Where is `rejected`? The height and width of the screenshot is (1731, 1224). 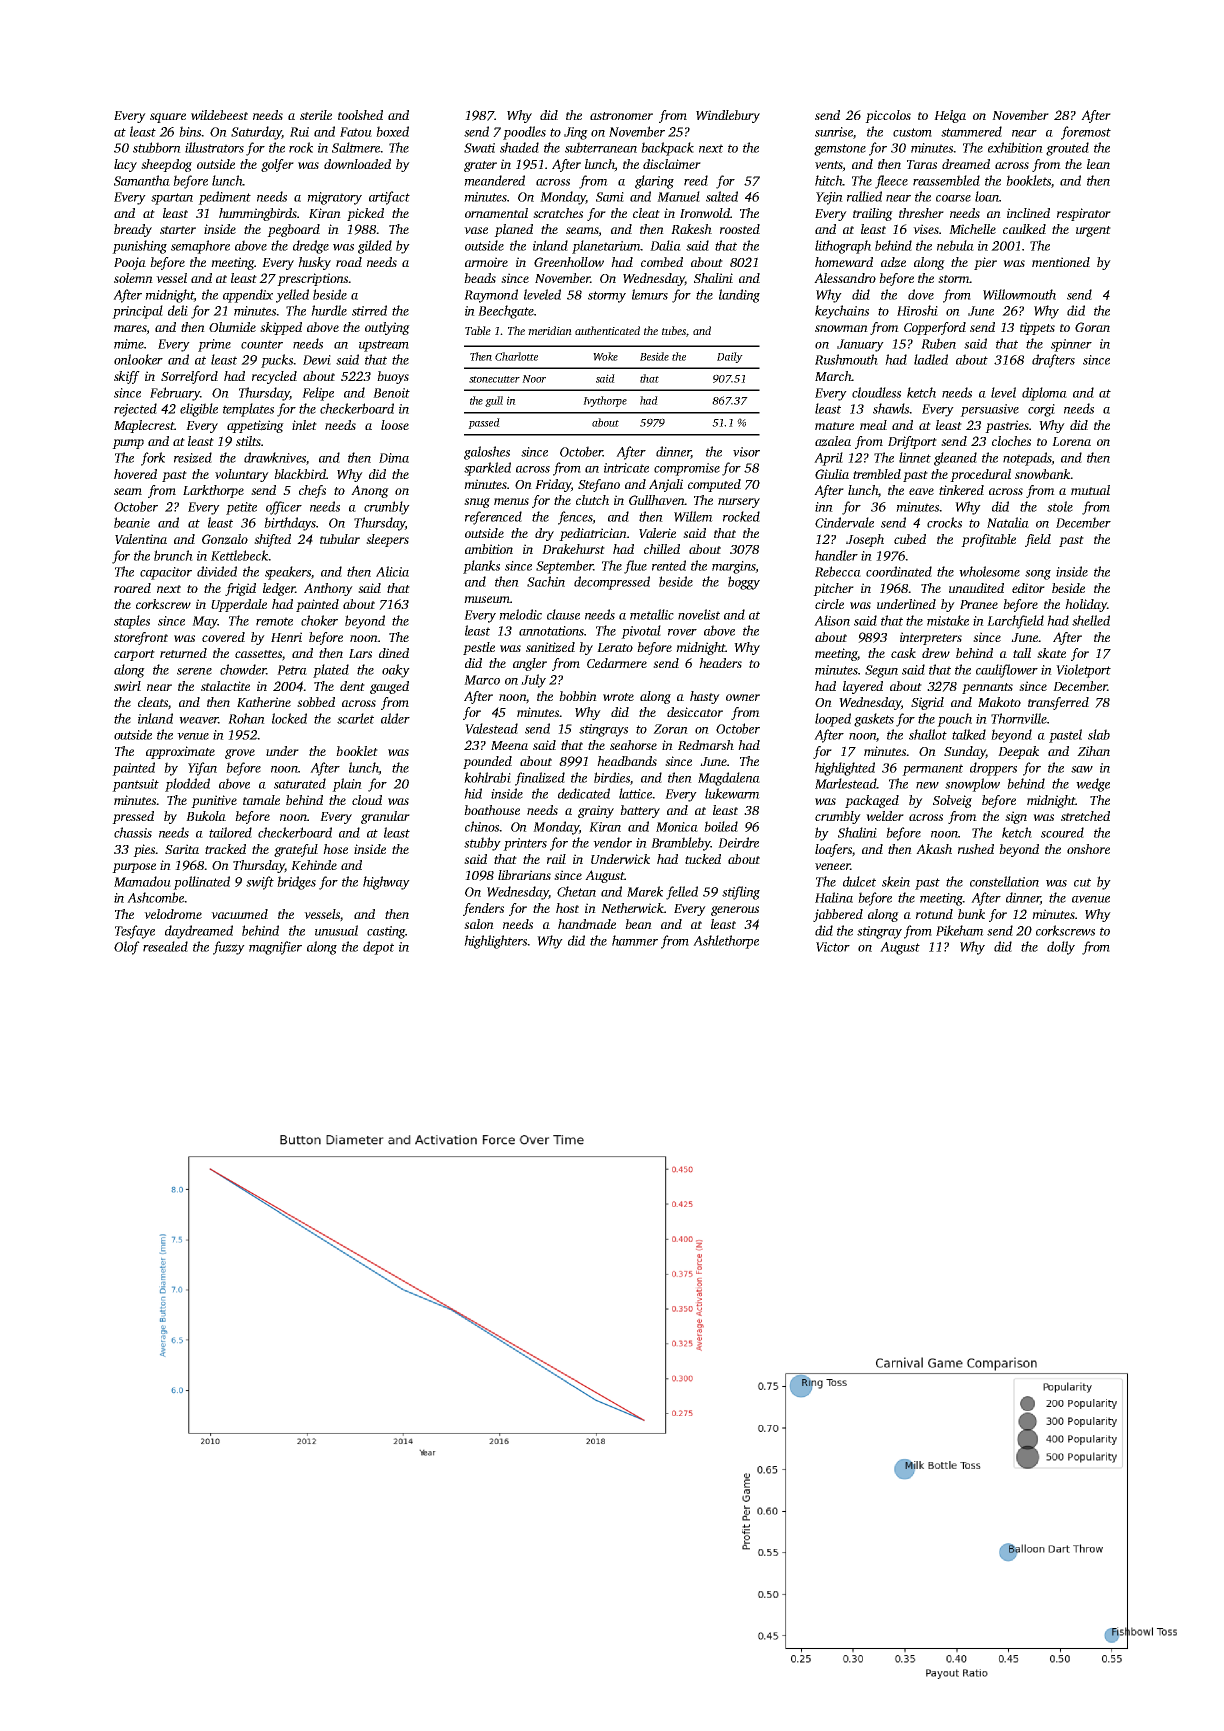 rejected is located at coordinates (135, 410).
